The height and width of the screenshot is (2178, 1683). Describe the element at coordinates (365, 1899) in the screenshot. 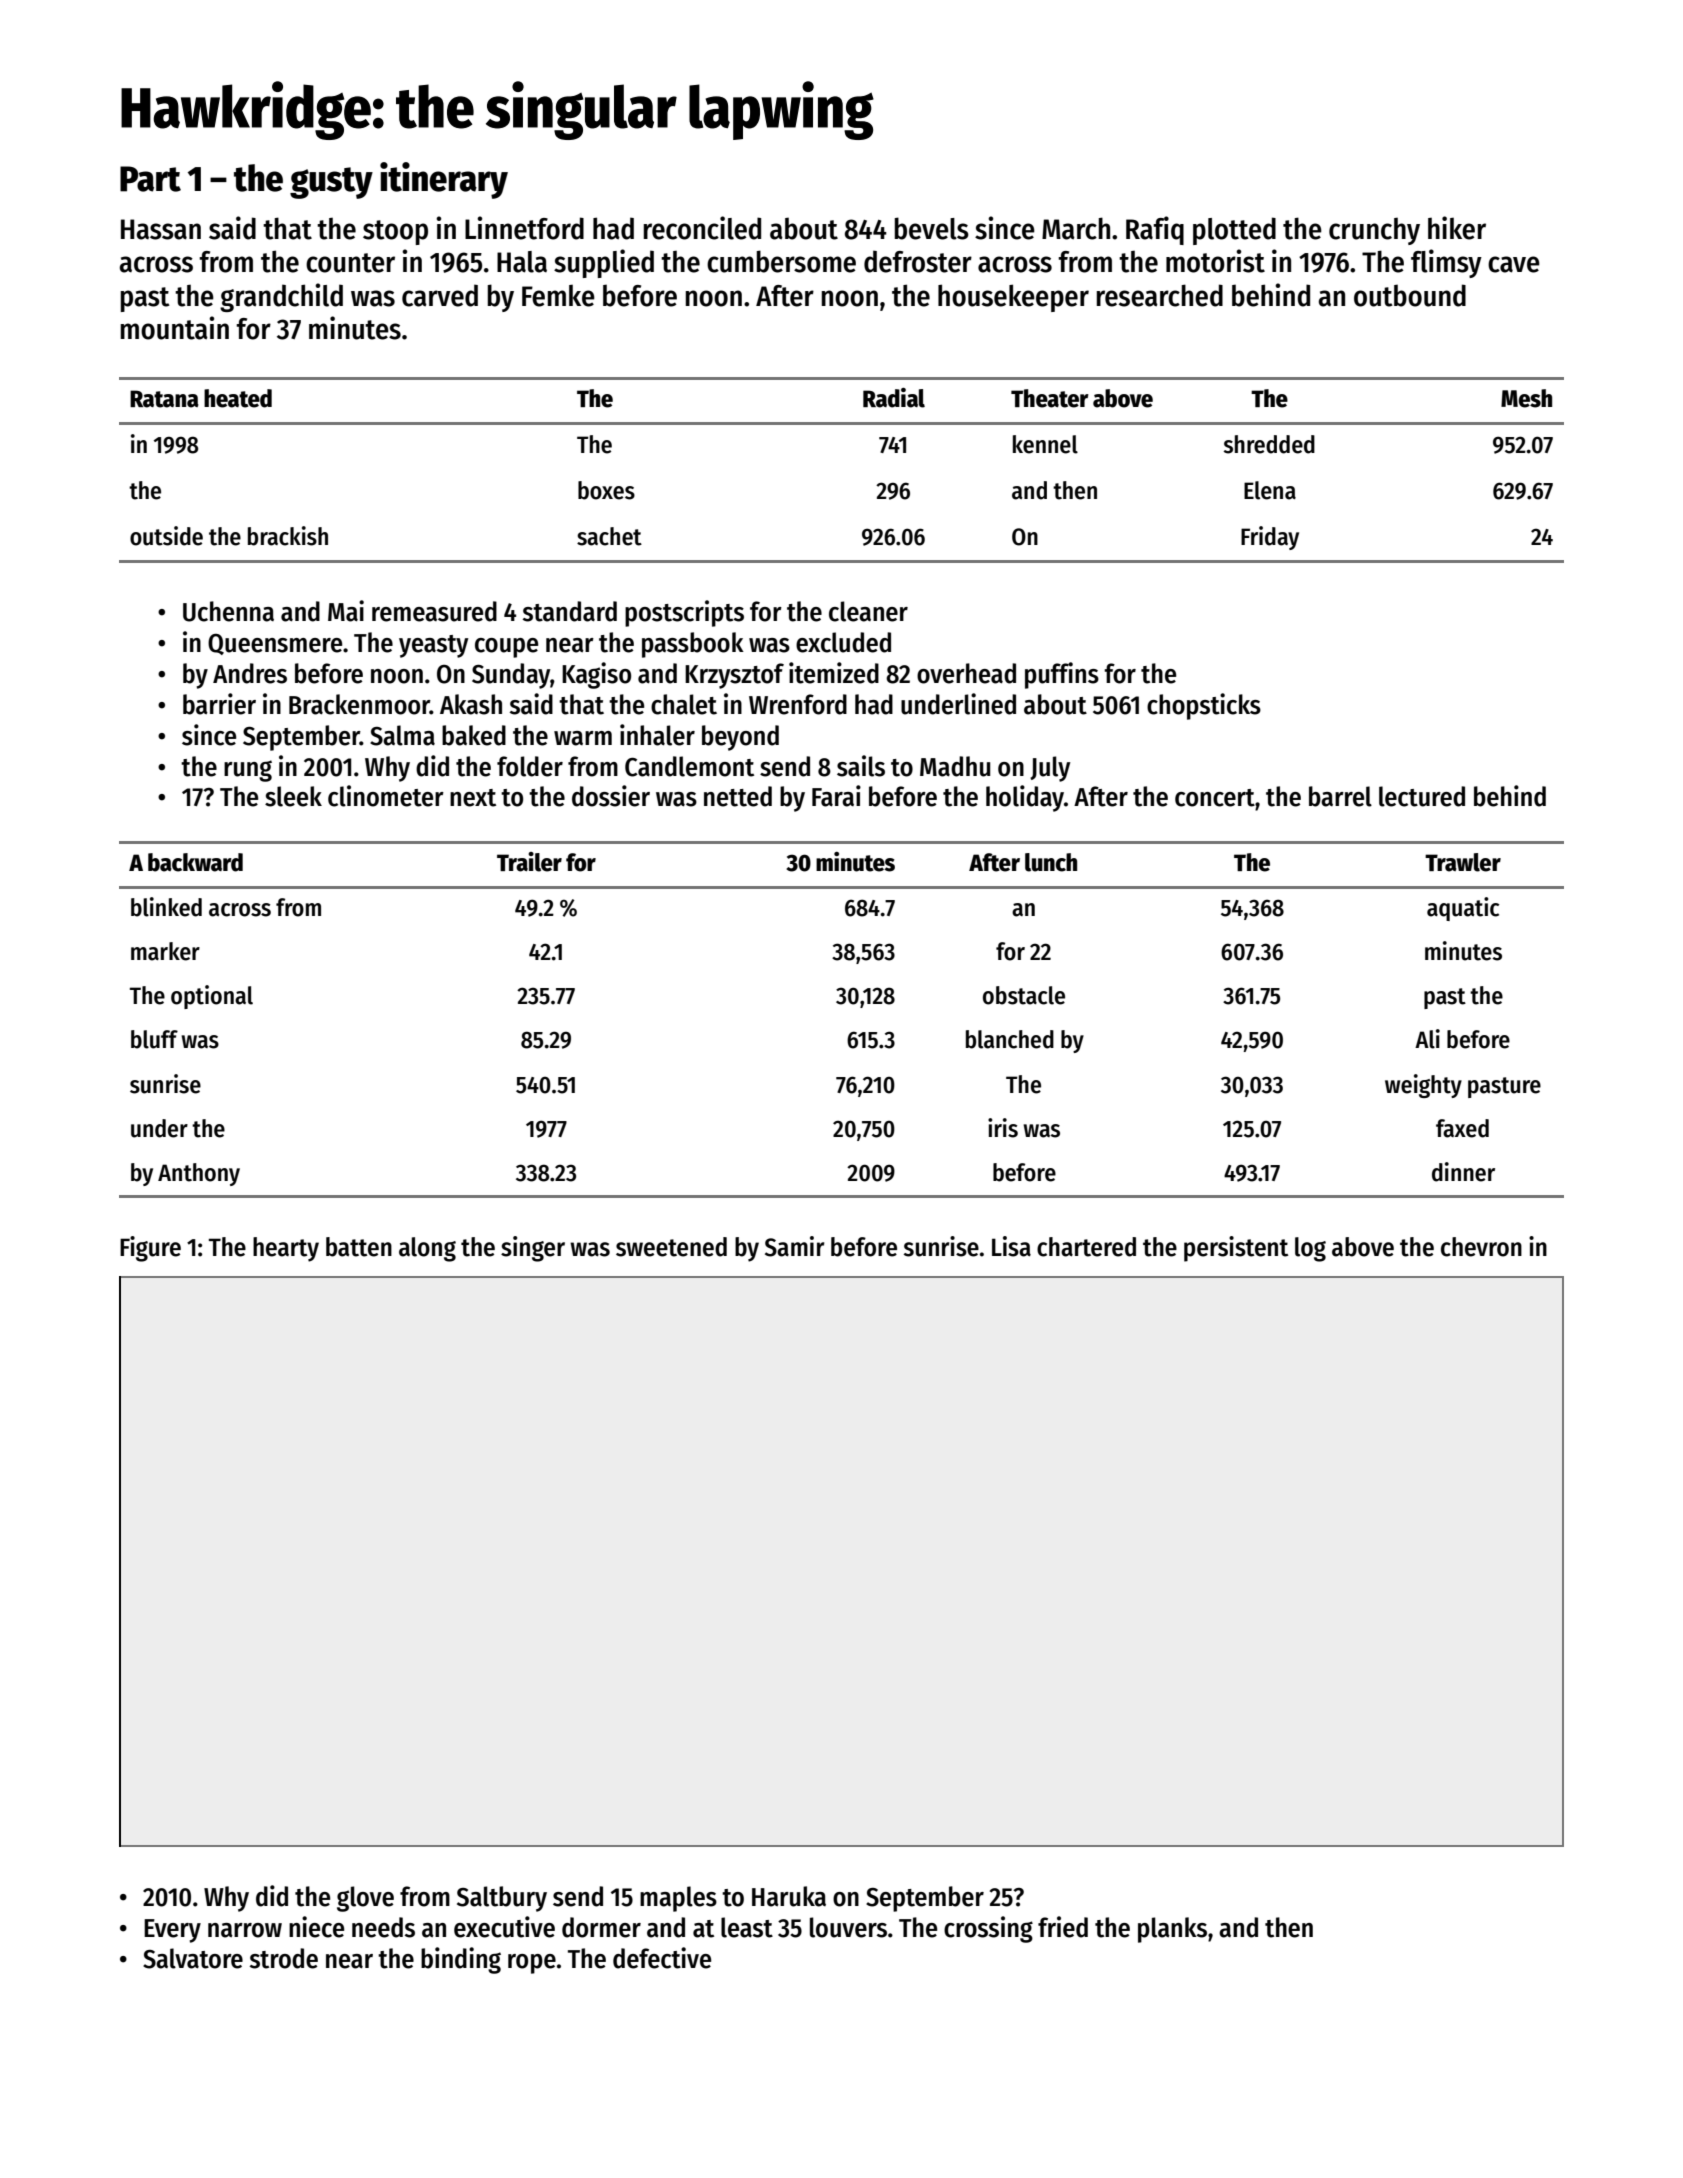

I see `glove` at that location.
